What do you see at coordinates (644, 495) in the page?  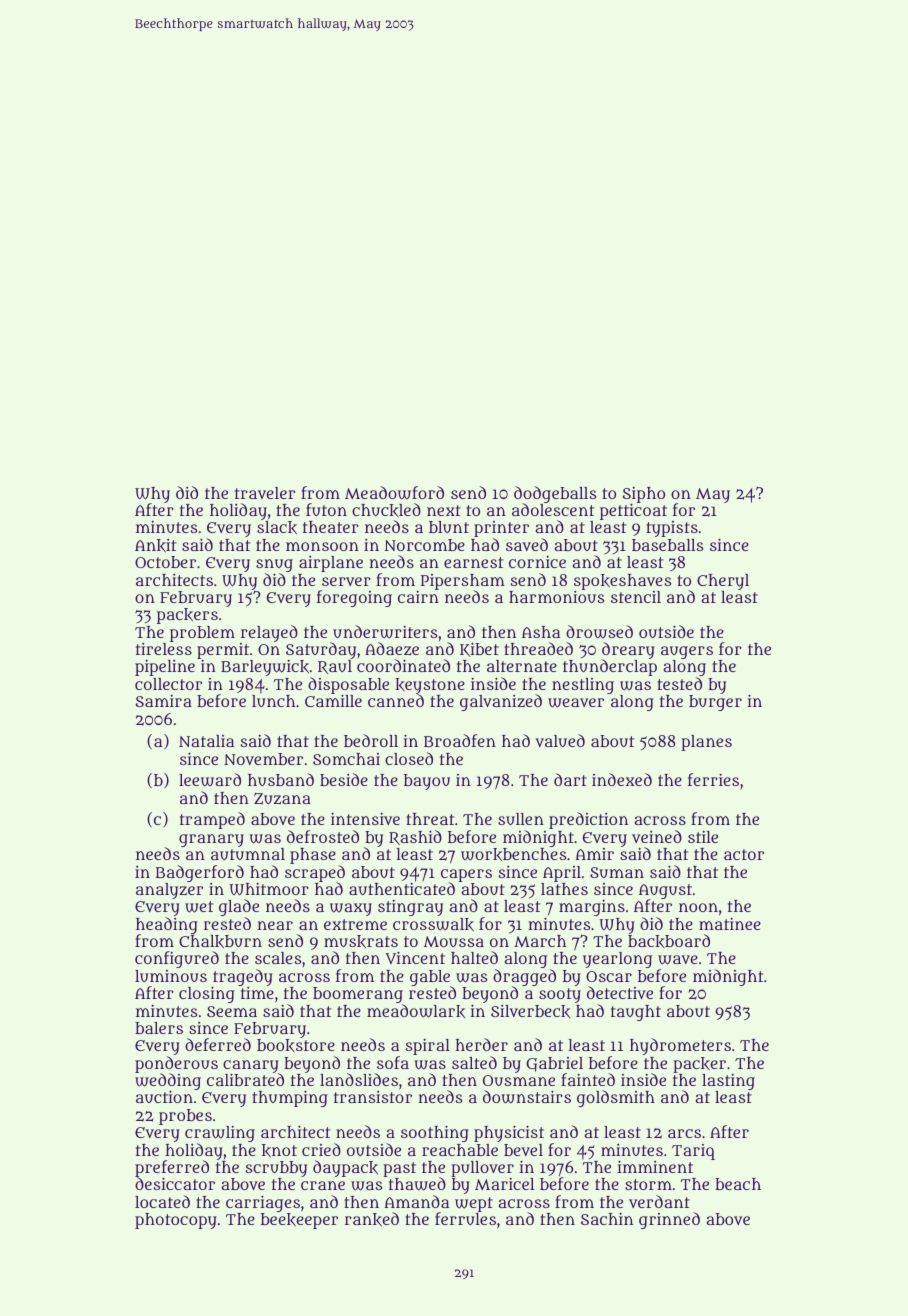 I see `Sipho` at bounding box center [644, 495].
